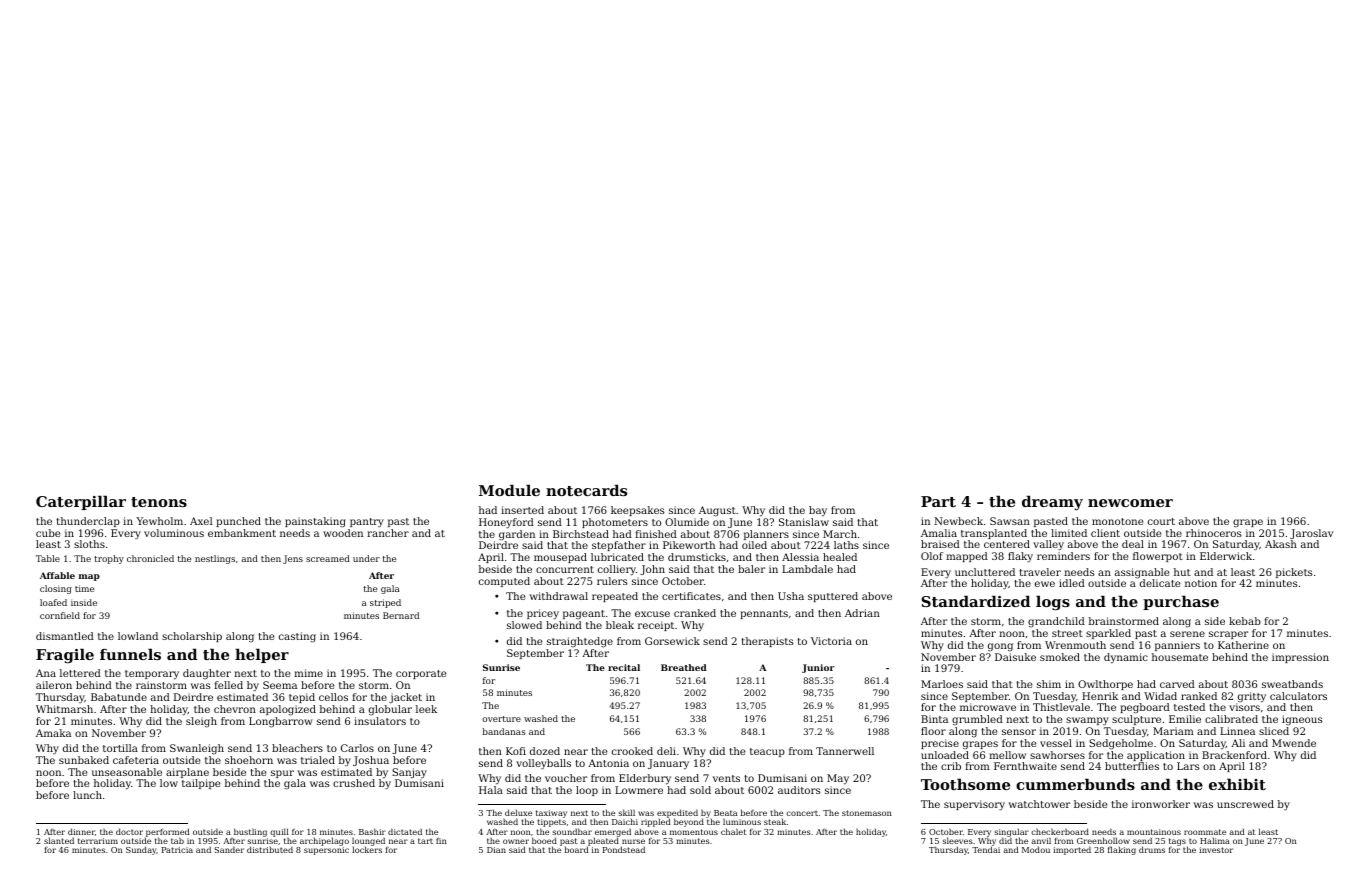 This document has height=887, width=1372. I want to click on helper, so click(262, 655).
